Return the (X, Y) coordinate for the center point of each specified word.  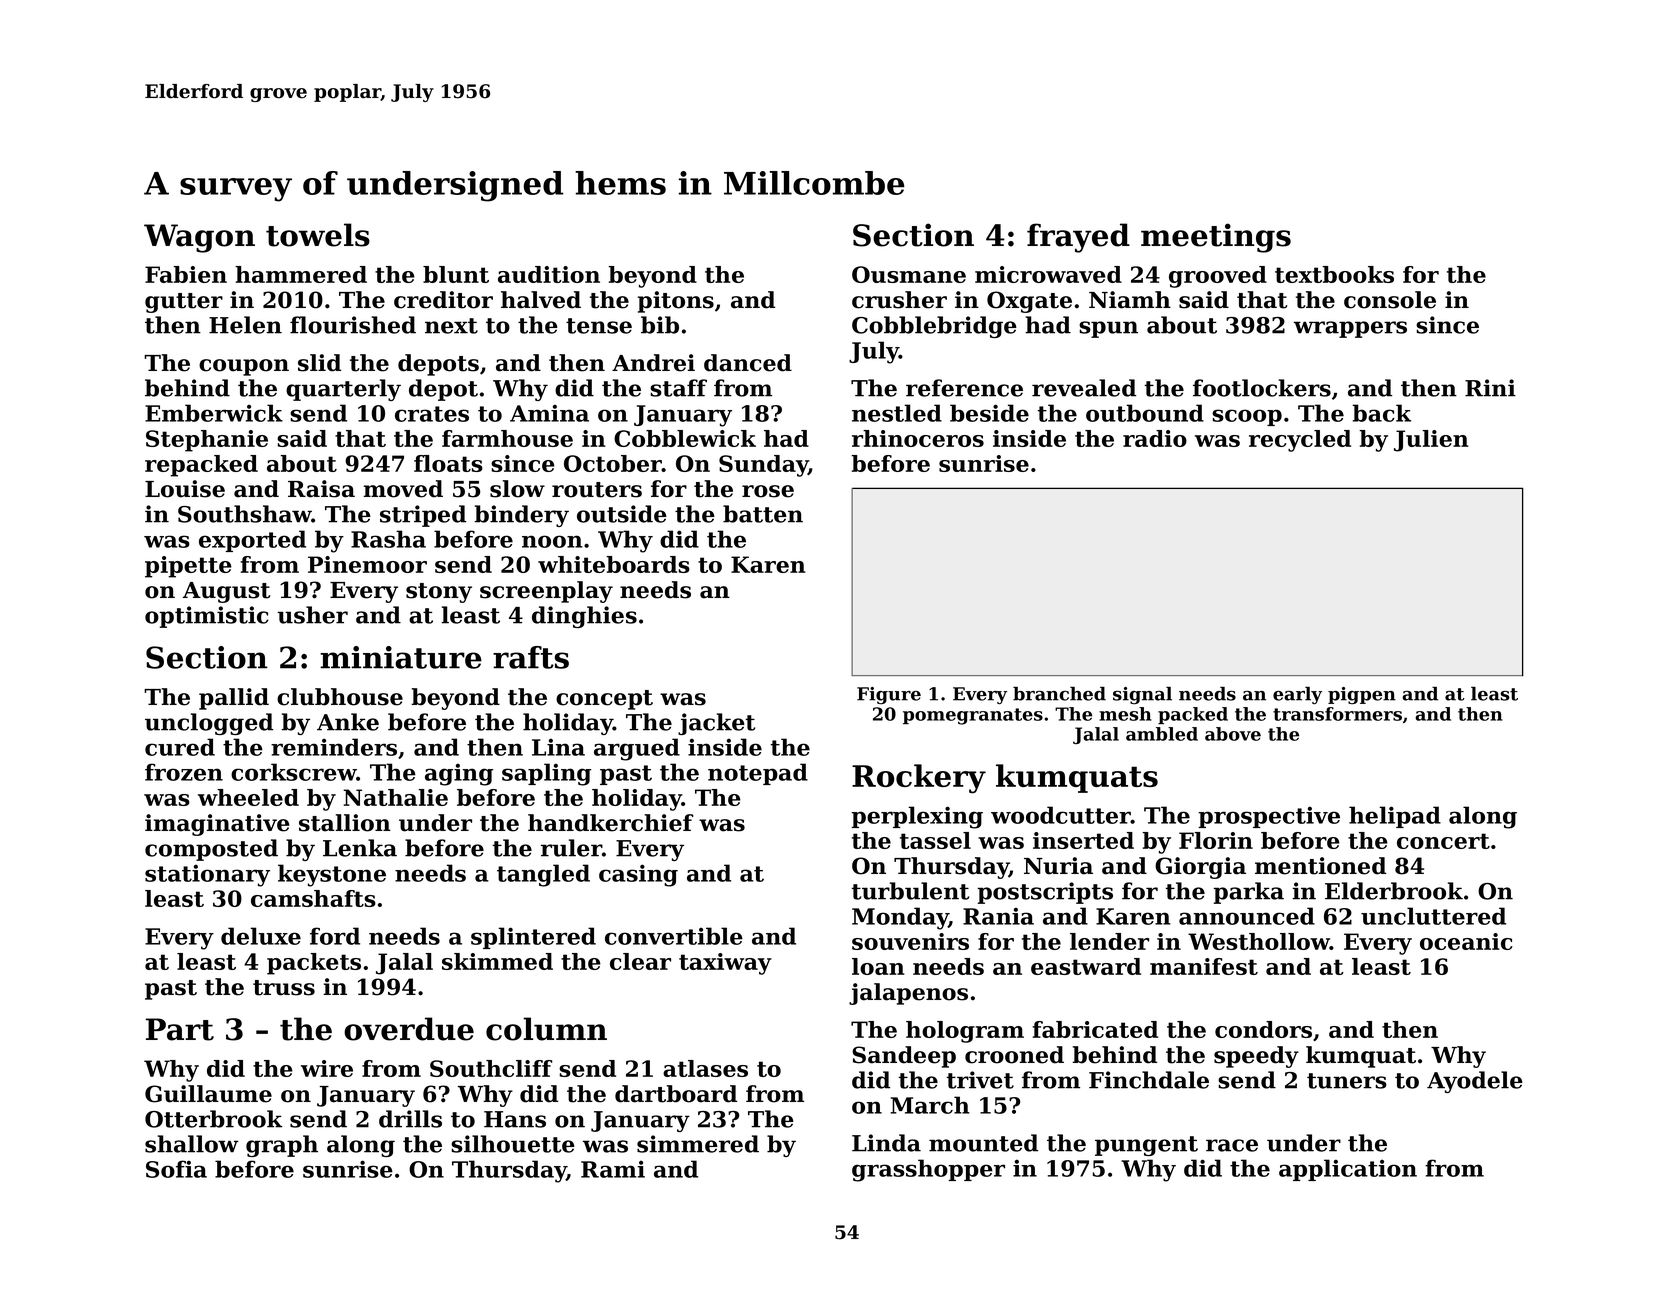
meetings (1216, 238)
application (1348, 1170)
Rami (613, 1169)
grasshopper (928, 1170)
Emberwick (214, 413)
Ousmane (909, 274)
